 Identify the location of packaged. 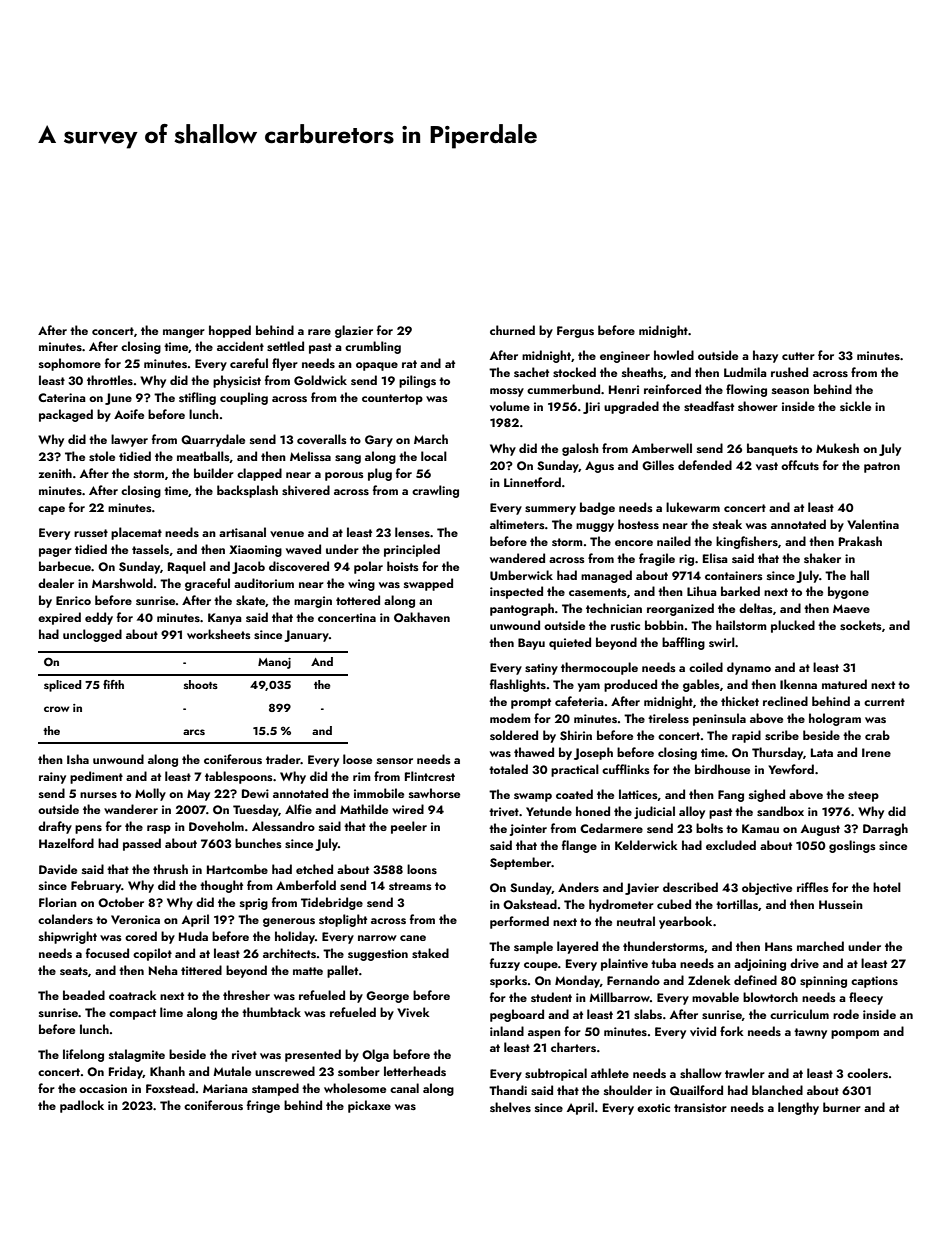
(66, 415).
